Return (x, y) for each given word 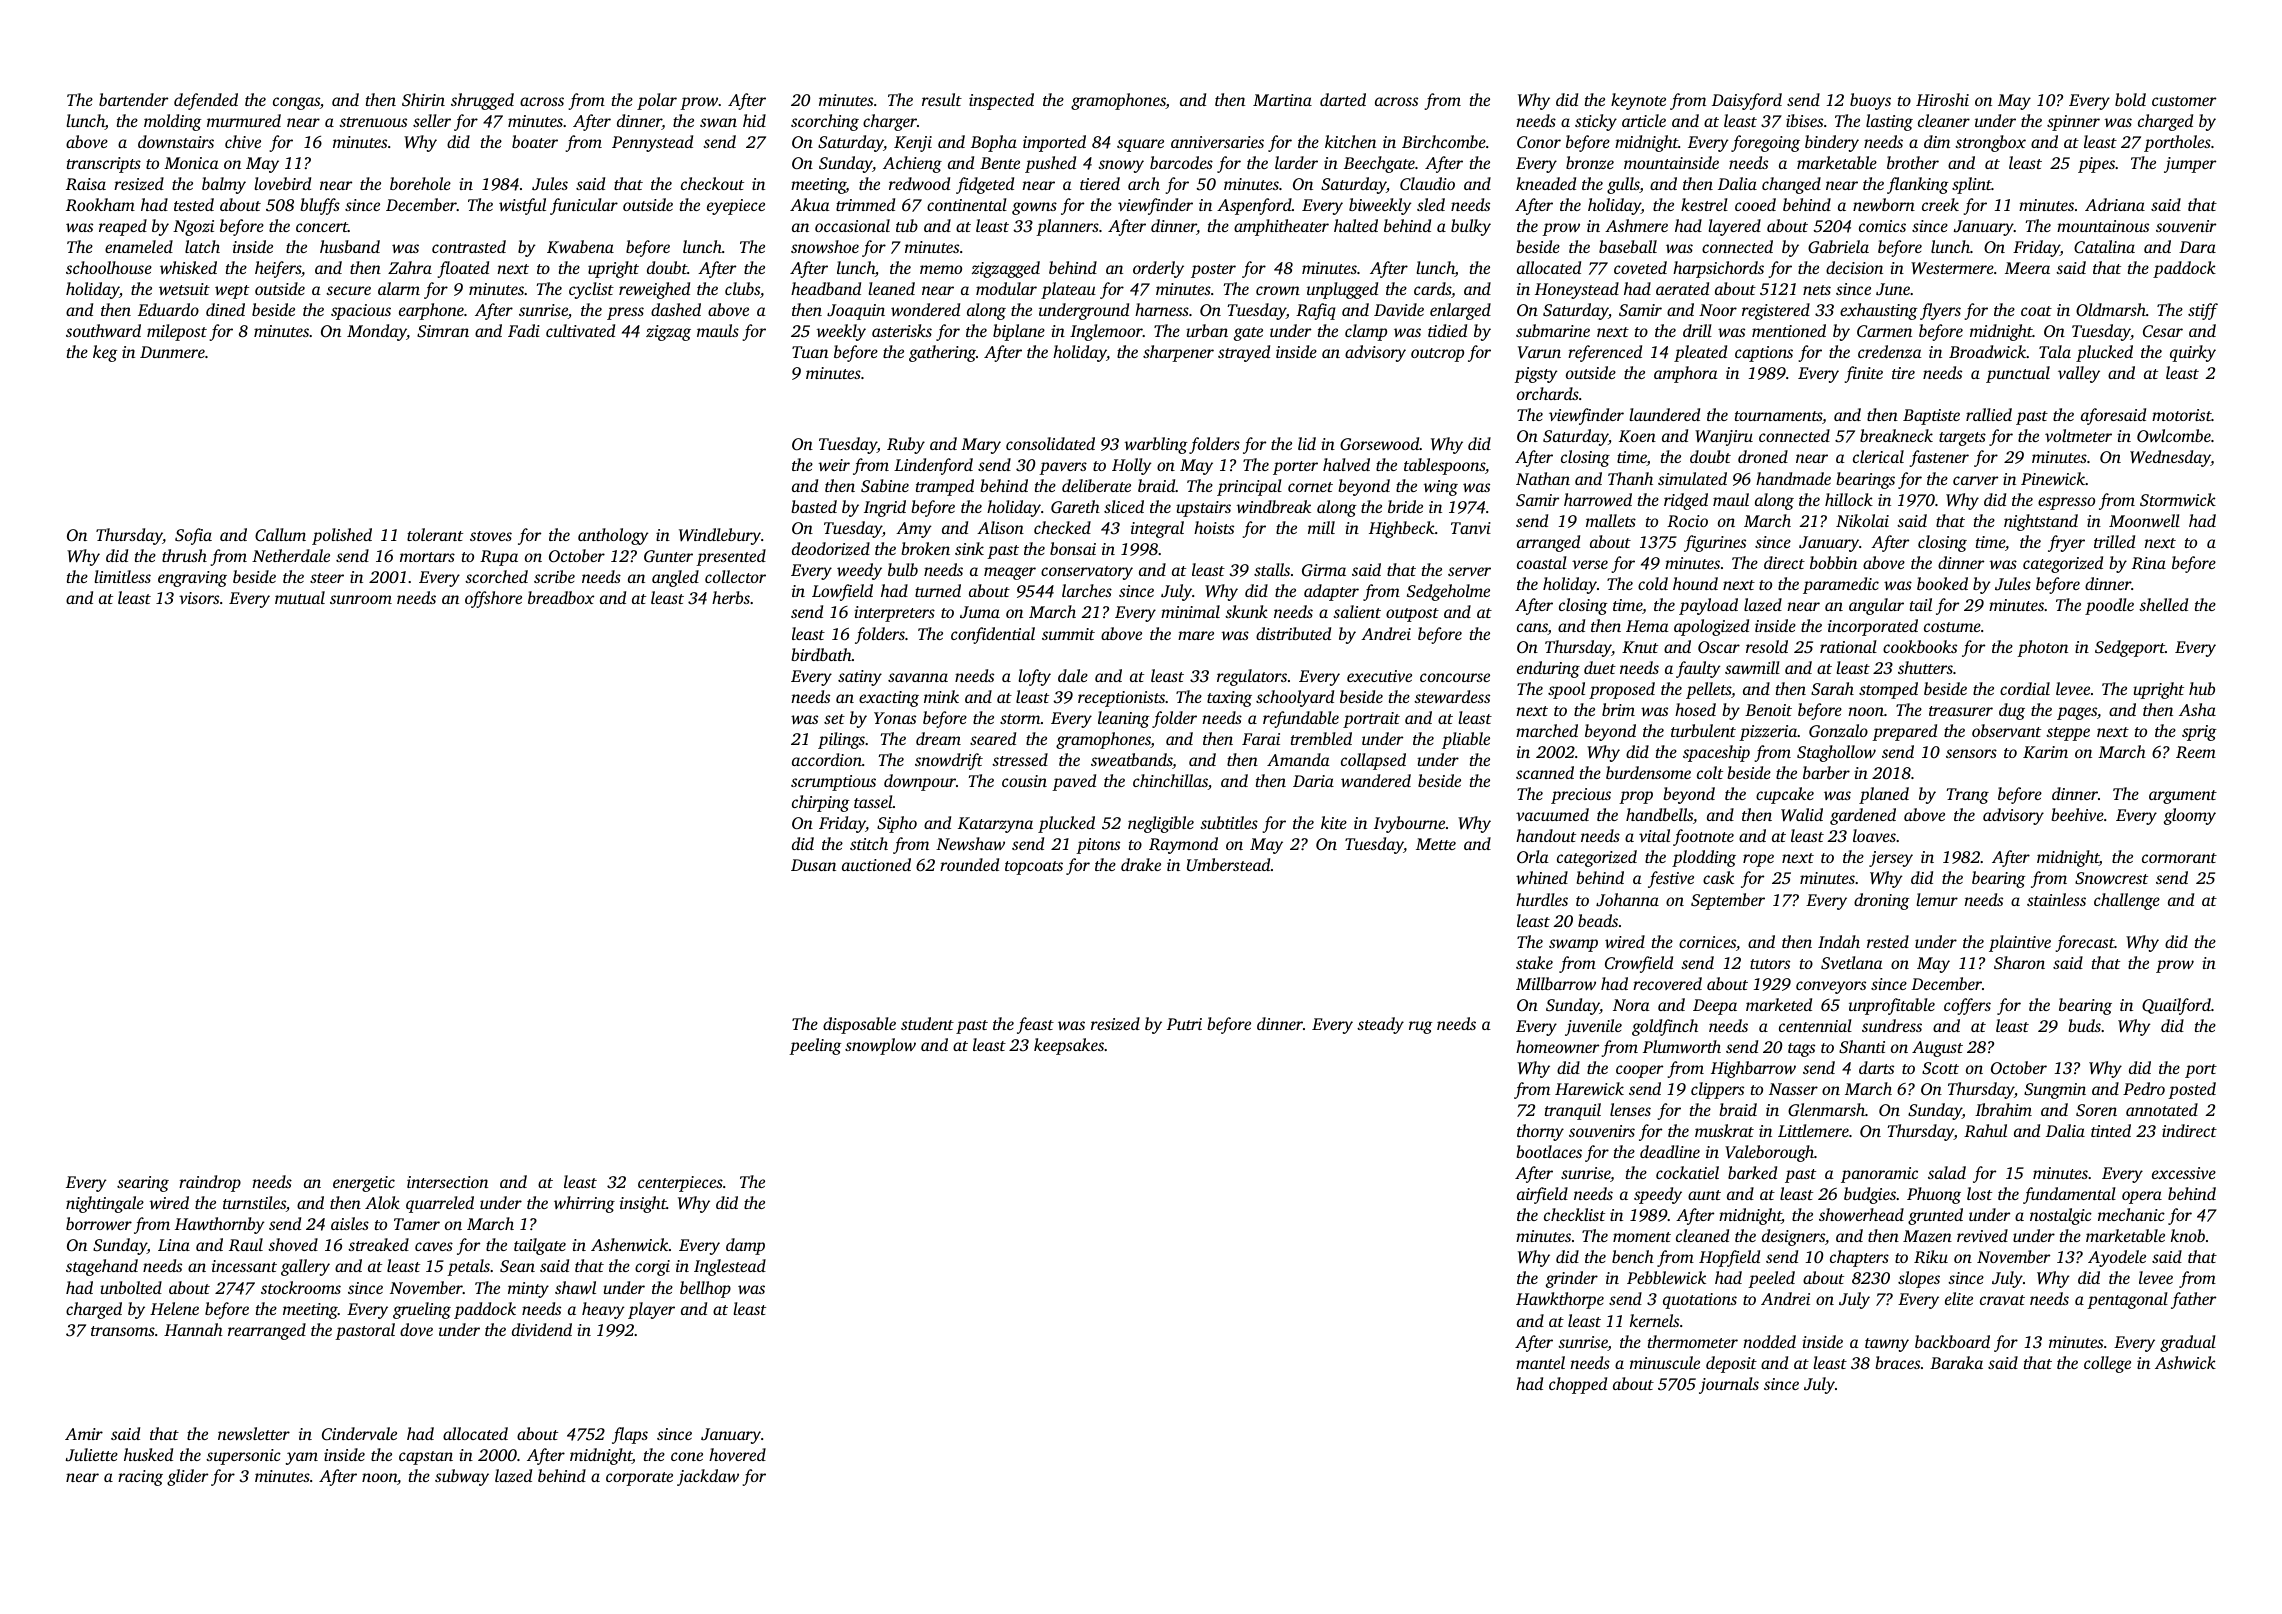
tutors (1770, 964)
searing (143, 1184)
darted (1343, 99)
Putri (1184, 1024)
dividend (542, 1329)
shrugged (482, 101)
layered (1734, 227)
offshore (493, 599)
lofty (1034, 677)
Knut (1640, 647)
